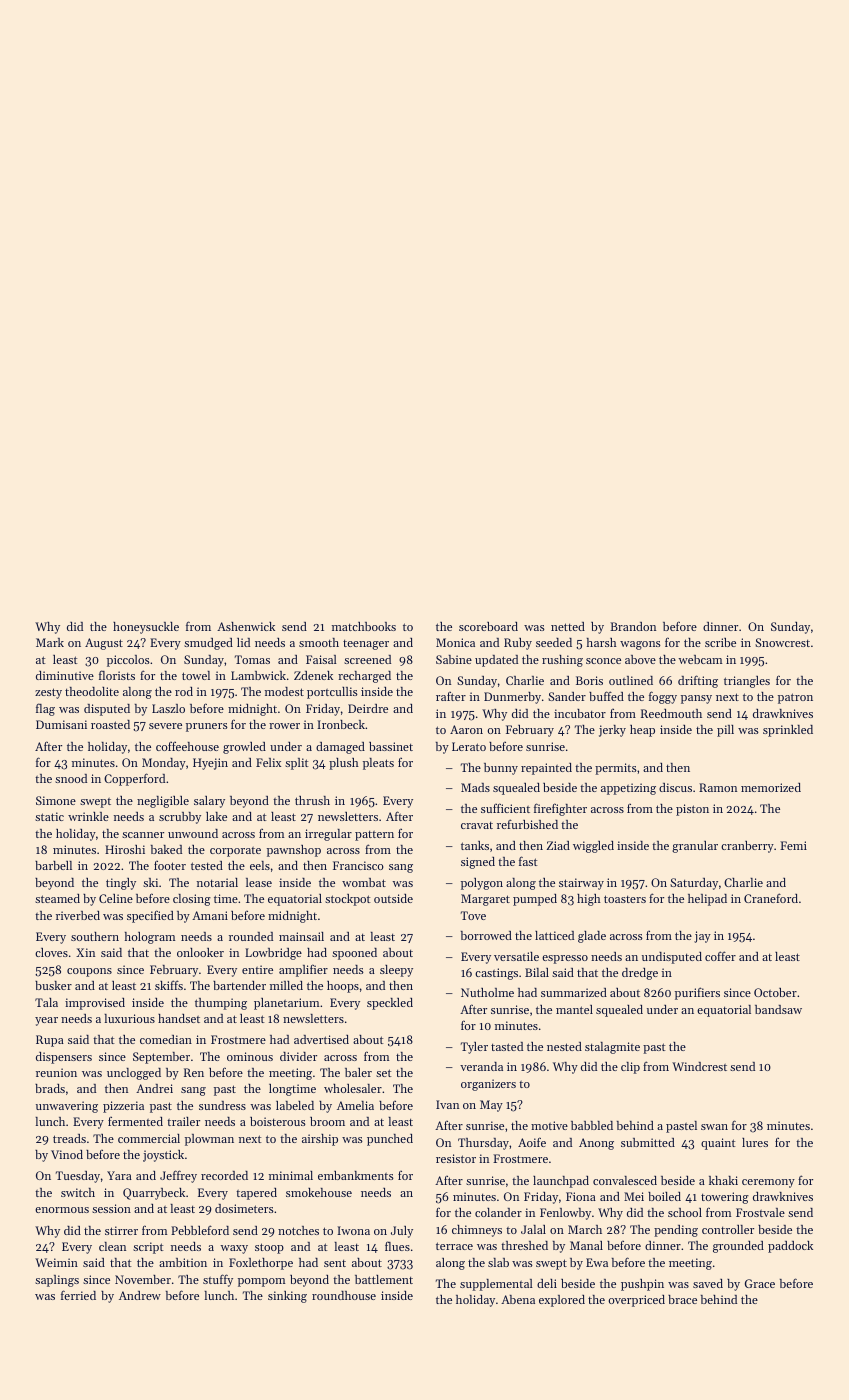  What do you see at coordinates (747, 682) in the page?
I see `triangles` at bounding box center [747, 682].
